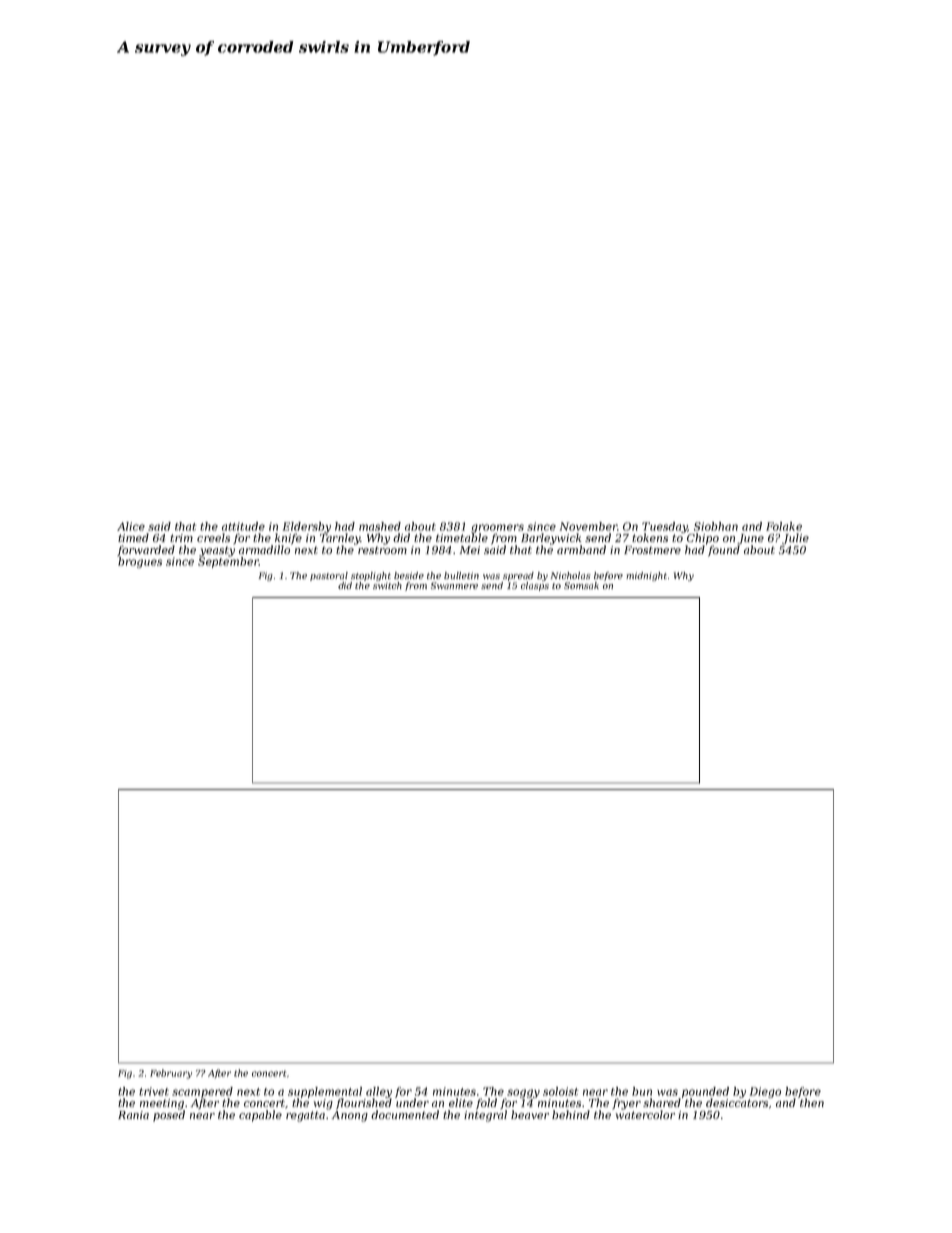  Describe the element at coordinates (131, 526) in the screenshot. I see `Alice` at that location.
